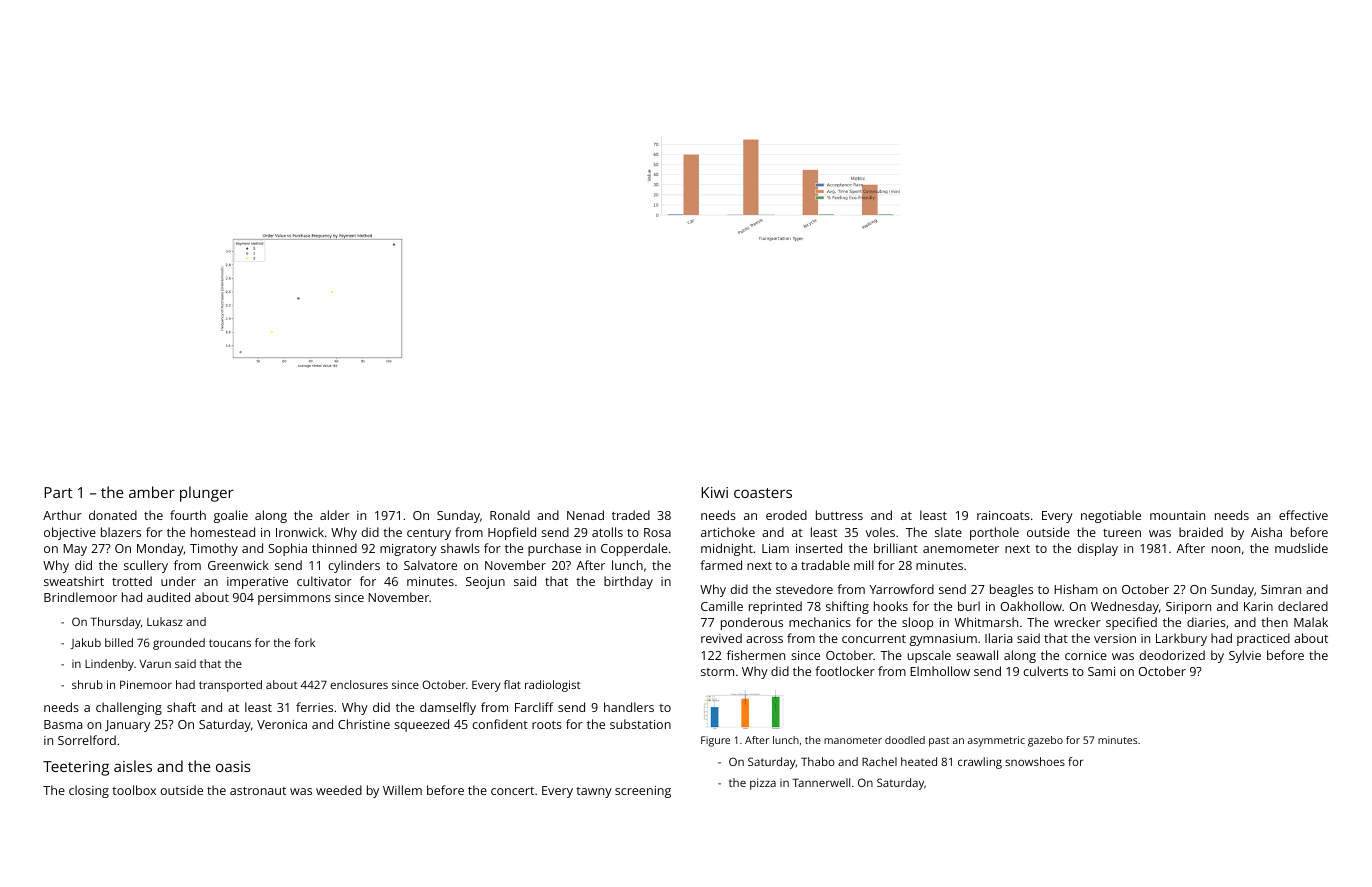 This document has width=1372, height=887. Describe the element at coordinates (1177, 515) in the document. I see `mountain` at that location.
